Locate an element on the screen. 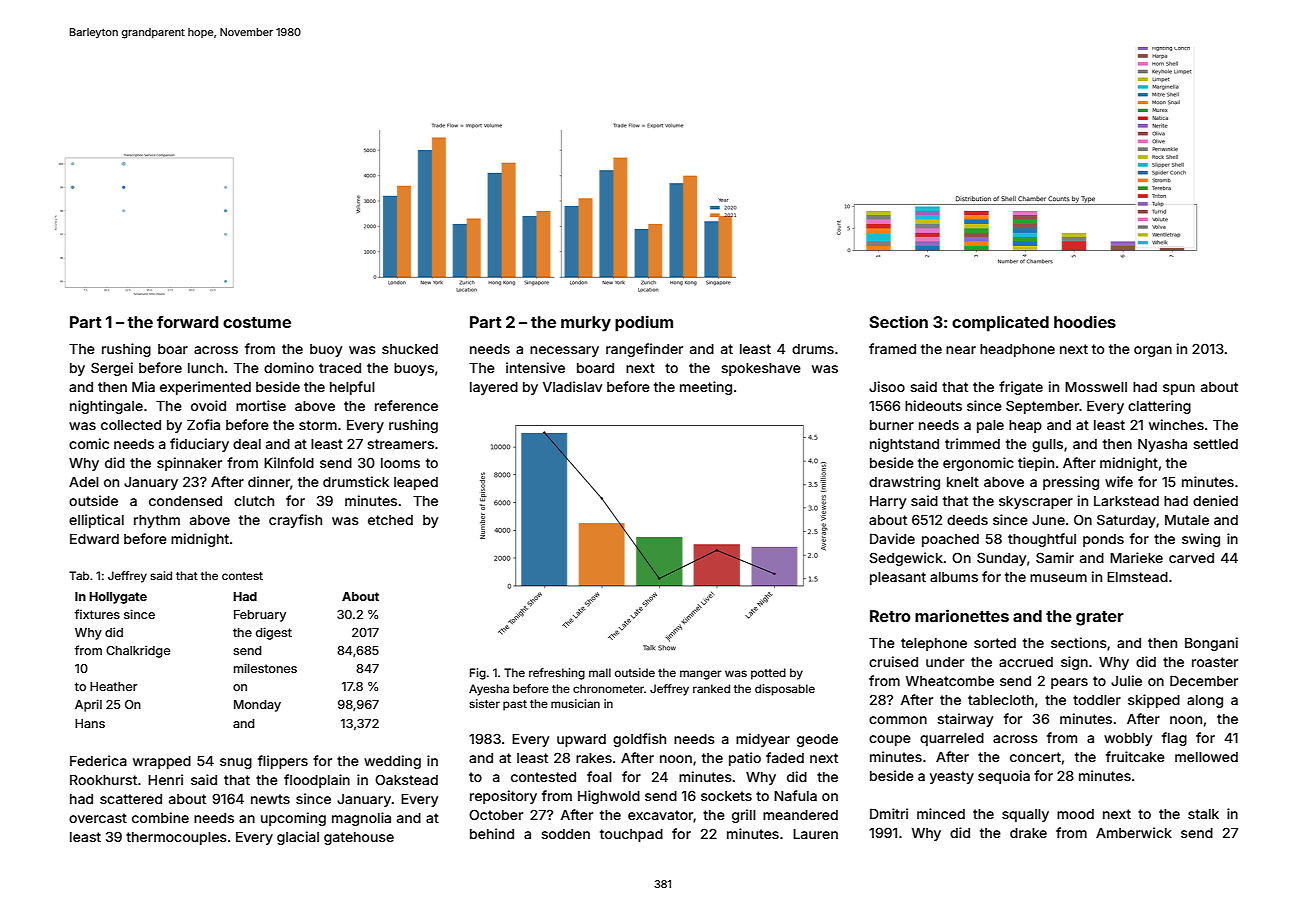 The image size is (1308, 924). pleasant is located at coordinates (898, 578).
